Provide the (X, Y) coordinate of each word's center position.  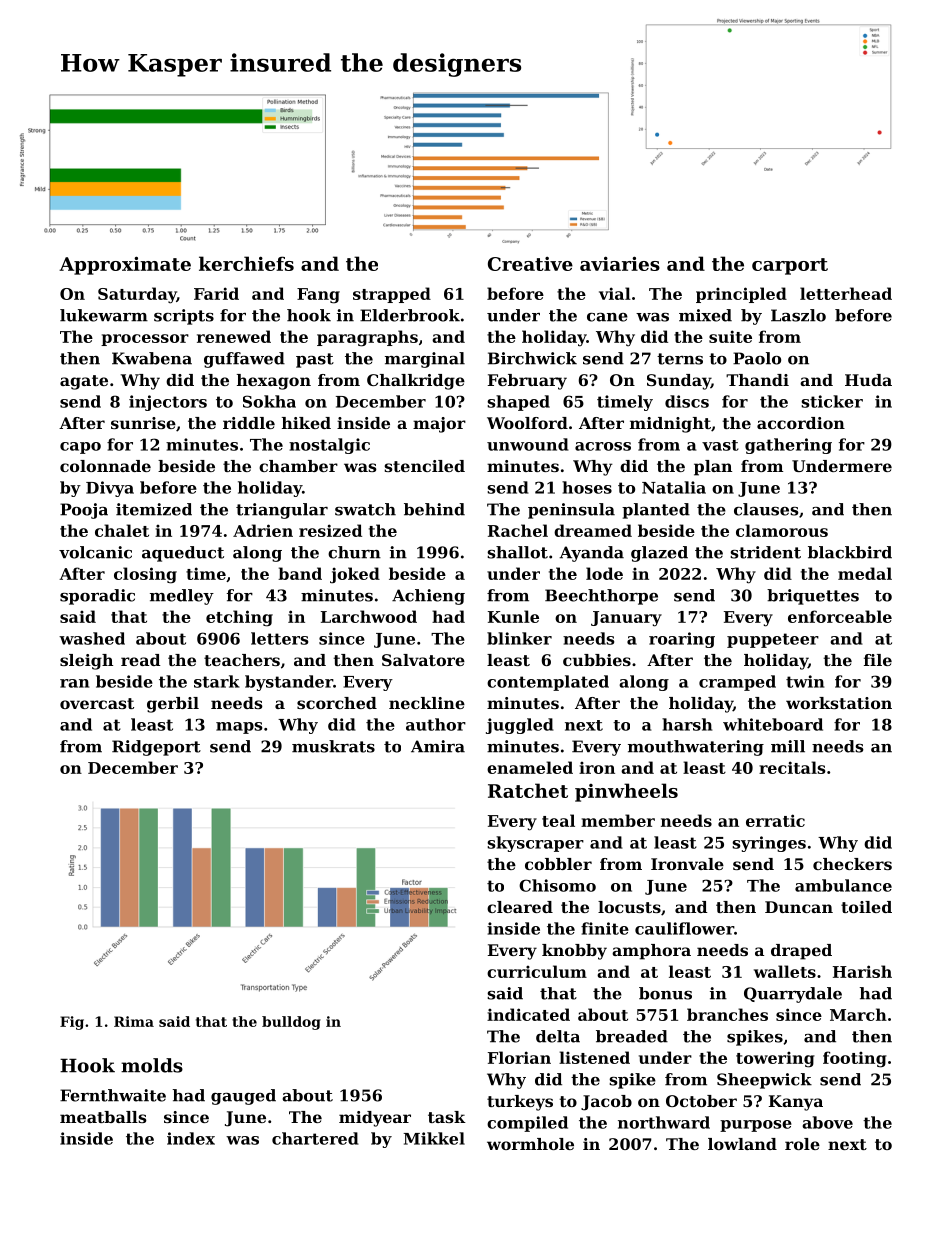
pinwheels (626, 792)
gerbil (173, 705)
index (191, 1138)
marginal (425, 360)
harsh (687, 724)
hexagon (274, 382)
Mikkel (434, 1138)
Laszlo (798, 315)
